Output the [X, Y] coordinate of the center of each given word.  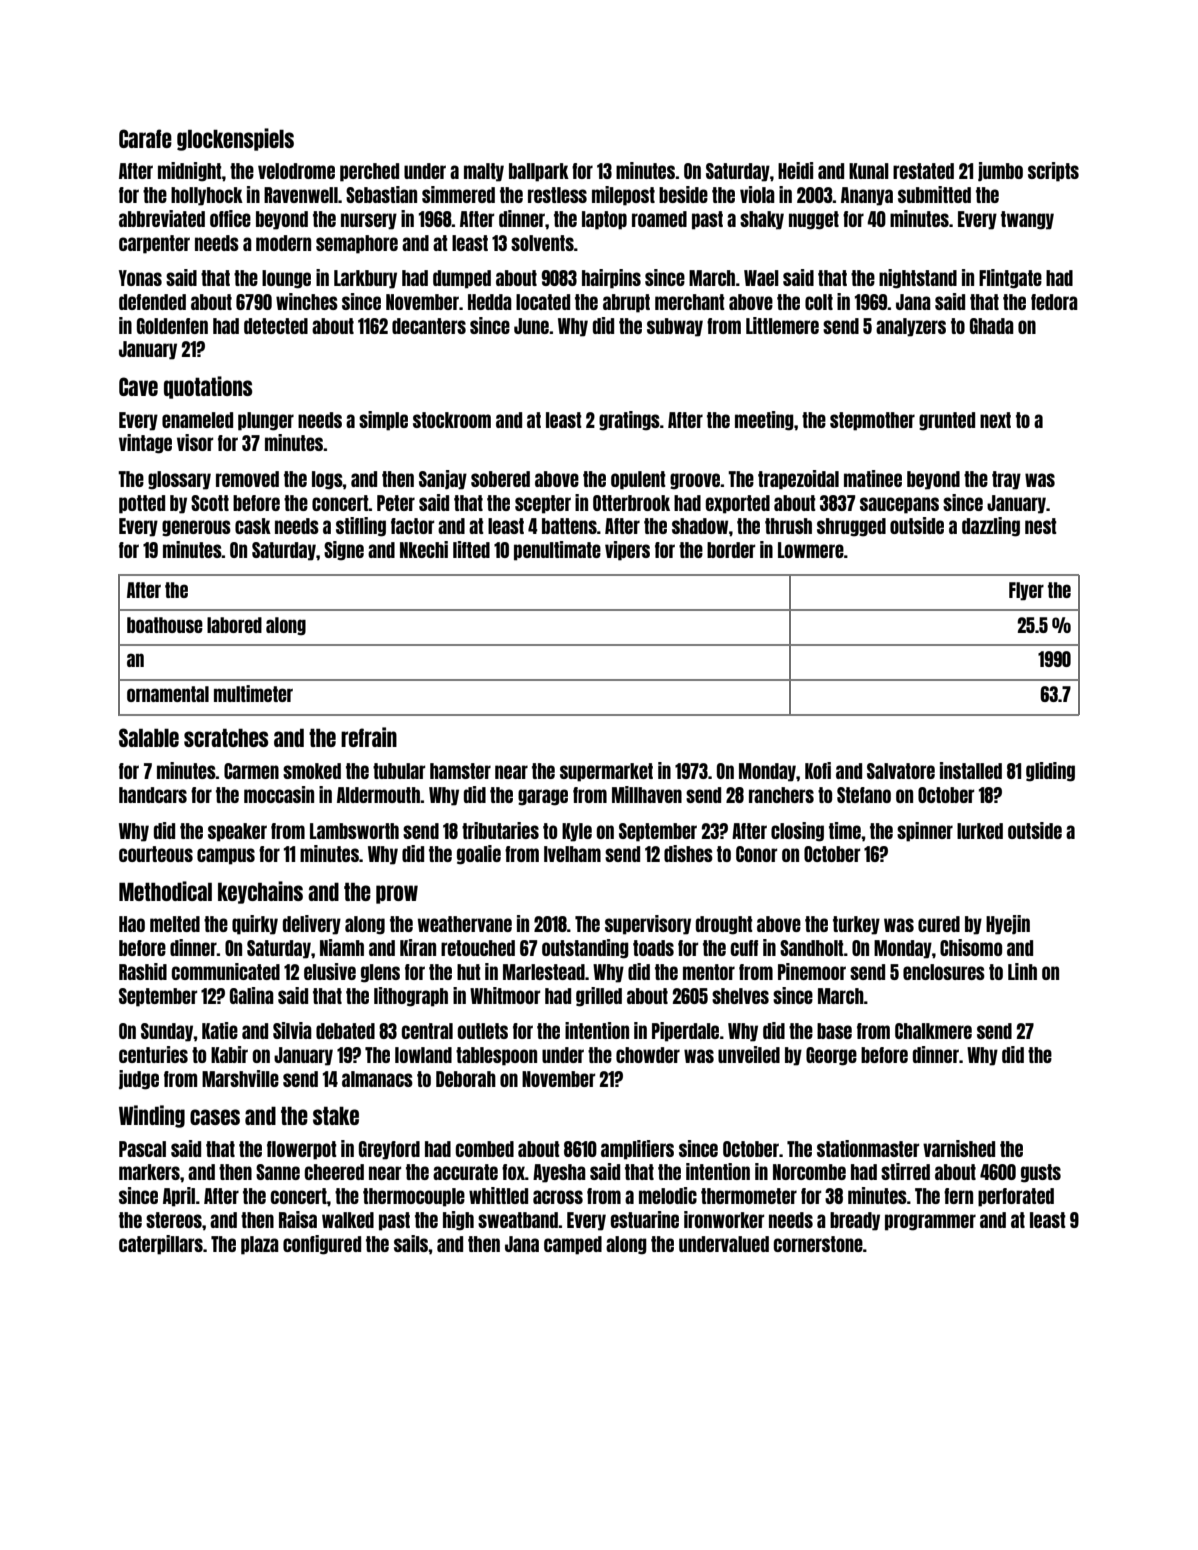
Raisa [298, 1219]
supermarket [606, 772]
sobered [500, 479]
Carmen [251, 771]
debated [345, 1031]
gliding [1050, 772]
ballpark [539, 172]
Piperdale [685, 1032]
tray [1006, 480]
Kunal [869, 171]
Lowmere [811, 550]
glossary [179, 480]
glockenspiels [235, 139]
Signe [344, 551]
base [834, 1031]
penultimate [557, 551]
